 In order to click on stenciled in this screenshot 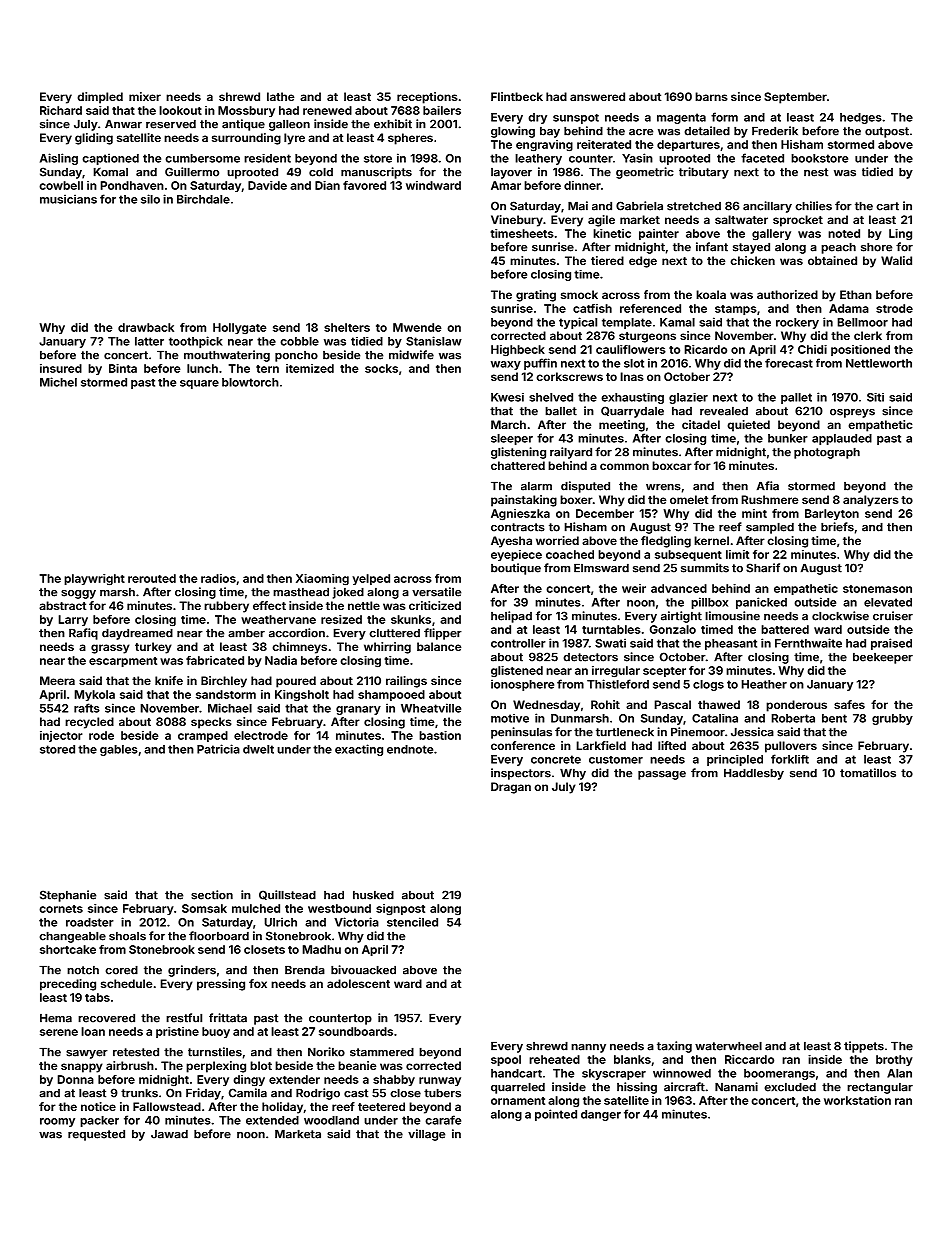, I will do `click(412, 922)`.
